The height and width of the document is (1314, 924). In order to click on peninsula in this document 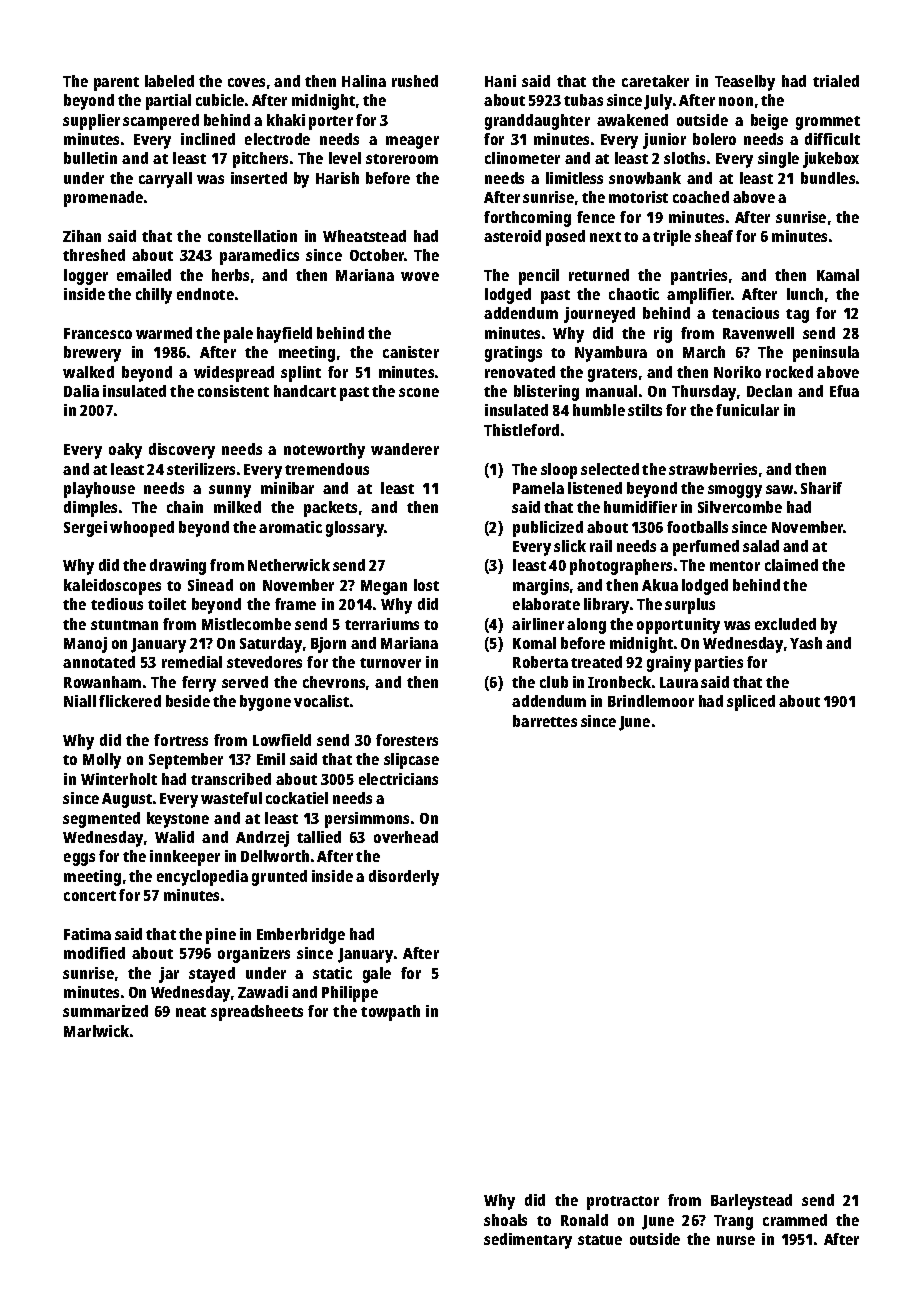, I will do `click(826, 354)`.
